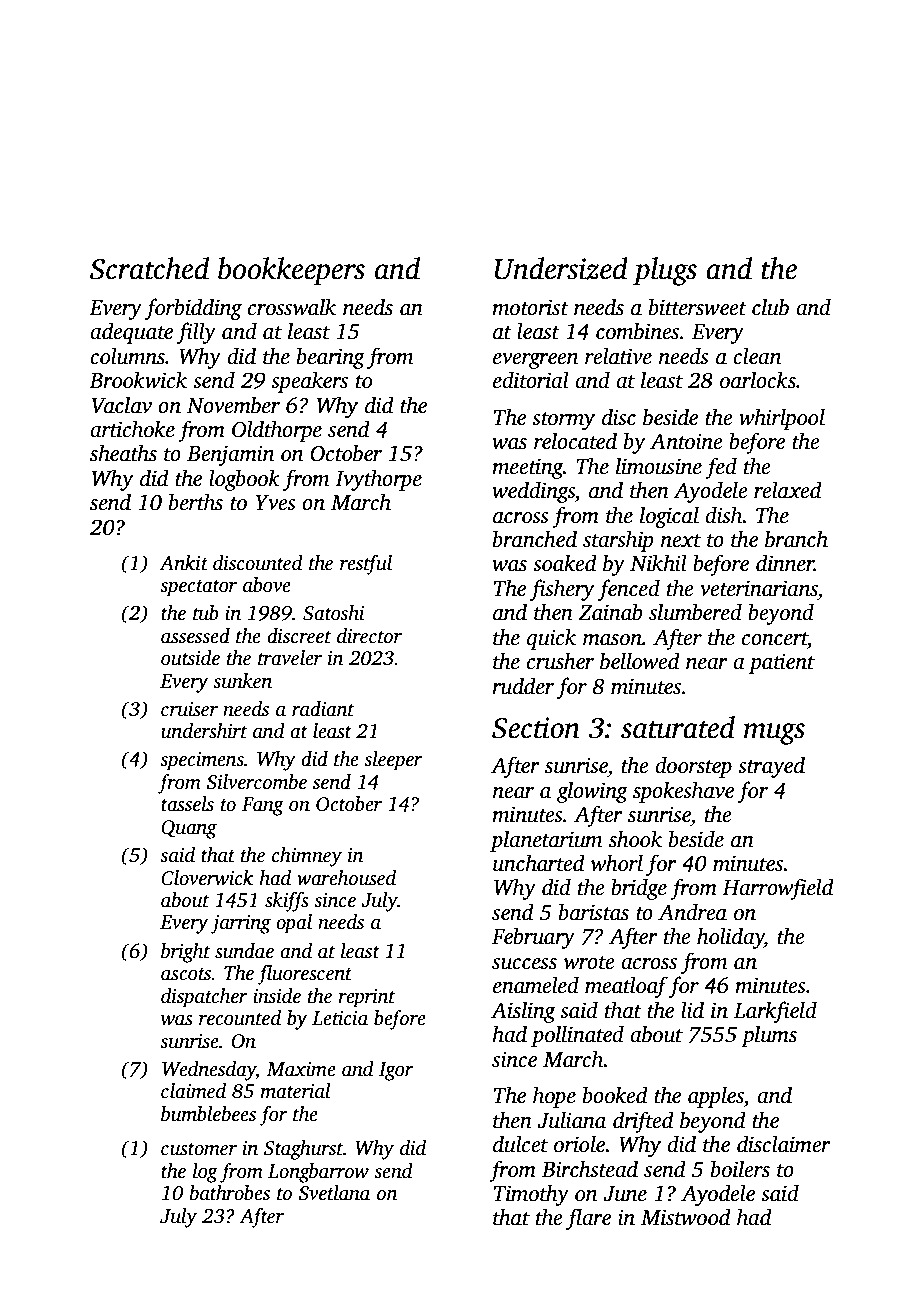 The image size is (924, 1311). Describe the element at coordinates (561, 268) in the screenshot. I see `Undersized` at that location.
